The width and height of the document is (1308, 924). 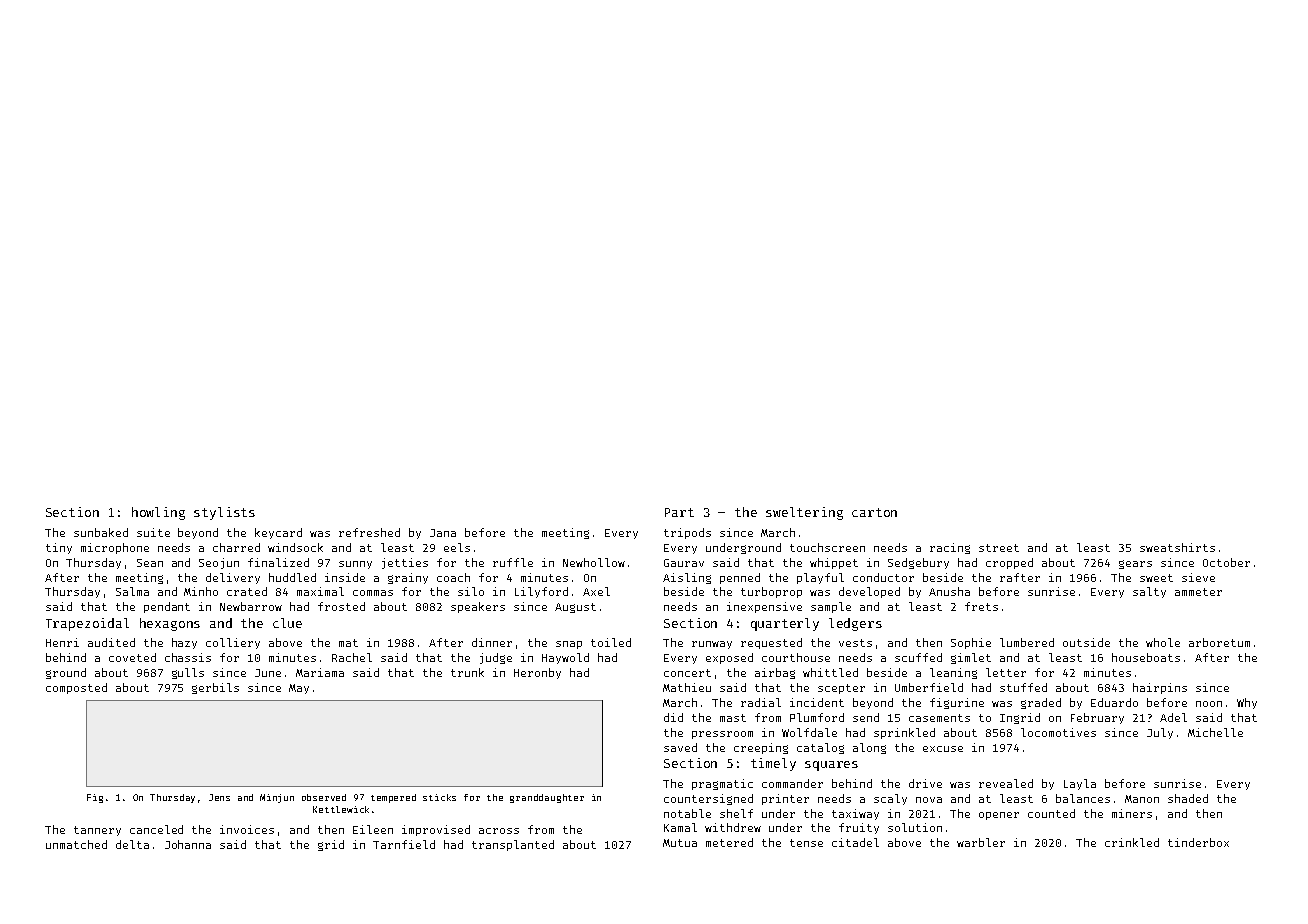 I want to click on Jens, so click(x=219, y=797).
